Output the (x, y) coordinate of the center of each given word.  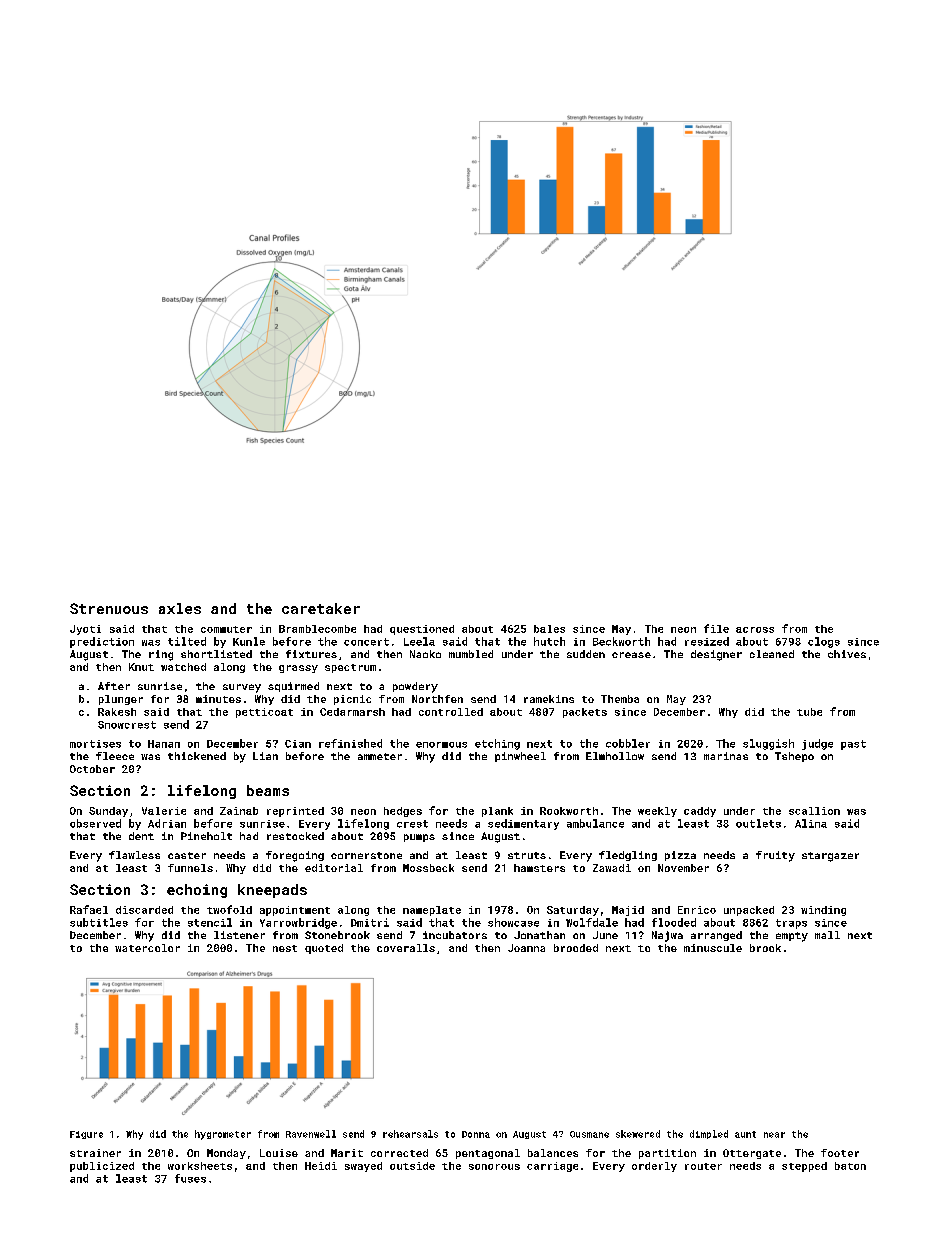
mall (827, 935)
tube (809, 712)
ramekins (549, 699)
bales (549, 629)
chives (847, 654)
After (114, 686)
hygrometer (223, 1135)
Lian (265, 756)
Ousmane (589, 1134)
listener (239, 935)
